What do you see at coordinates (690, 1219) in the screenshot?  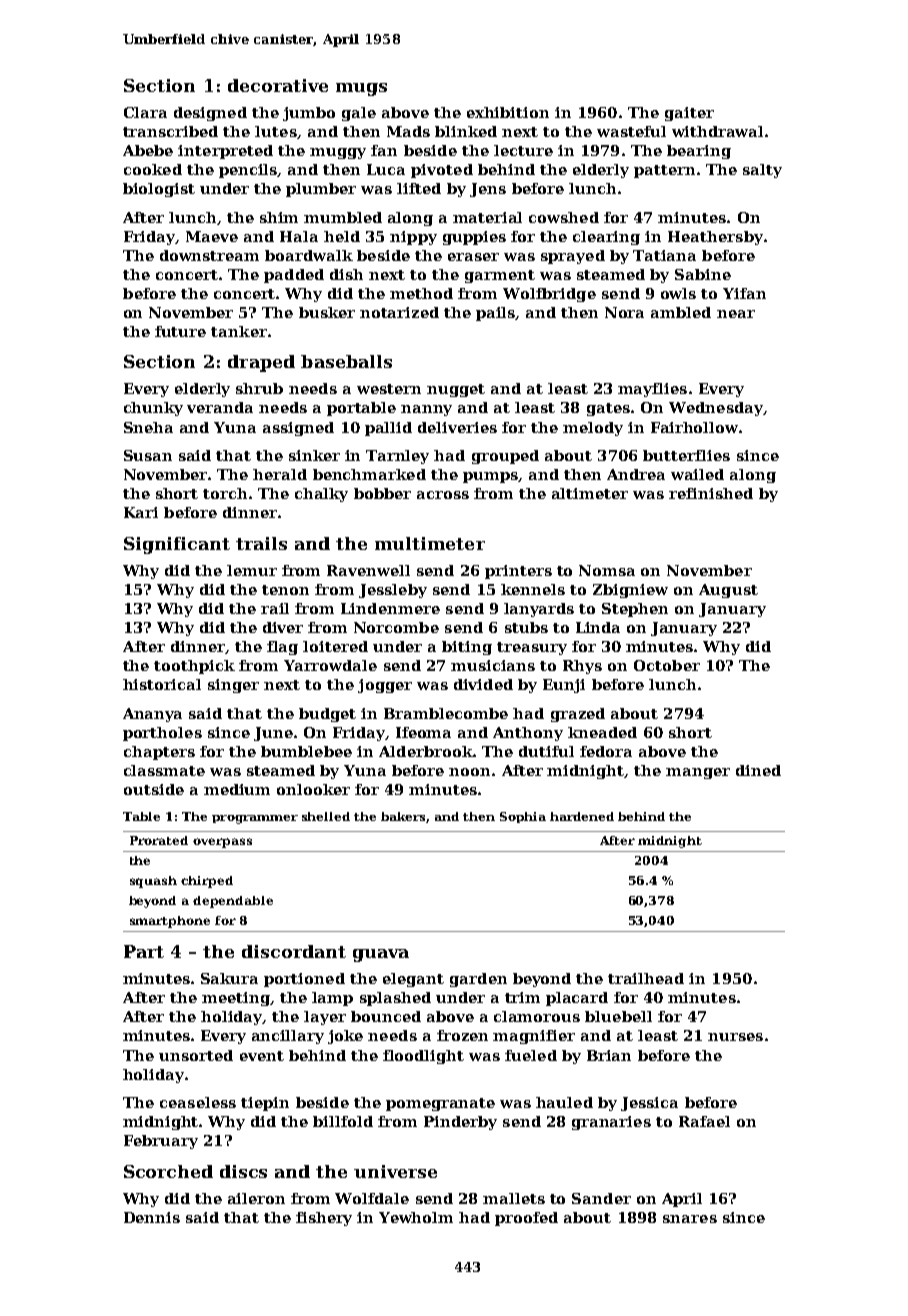 I see `snares` at bounding box center [690, 1219].
